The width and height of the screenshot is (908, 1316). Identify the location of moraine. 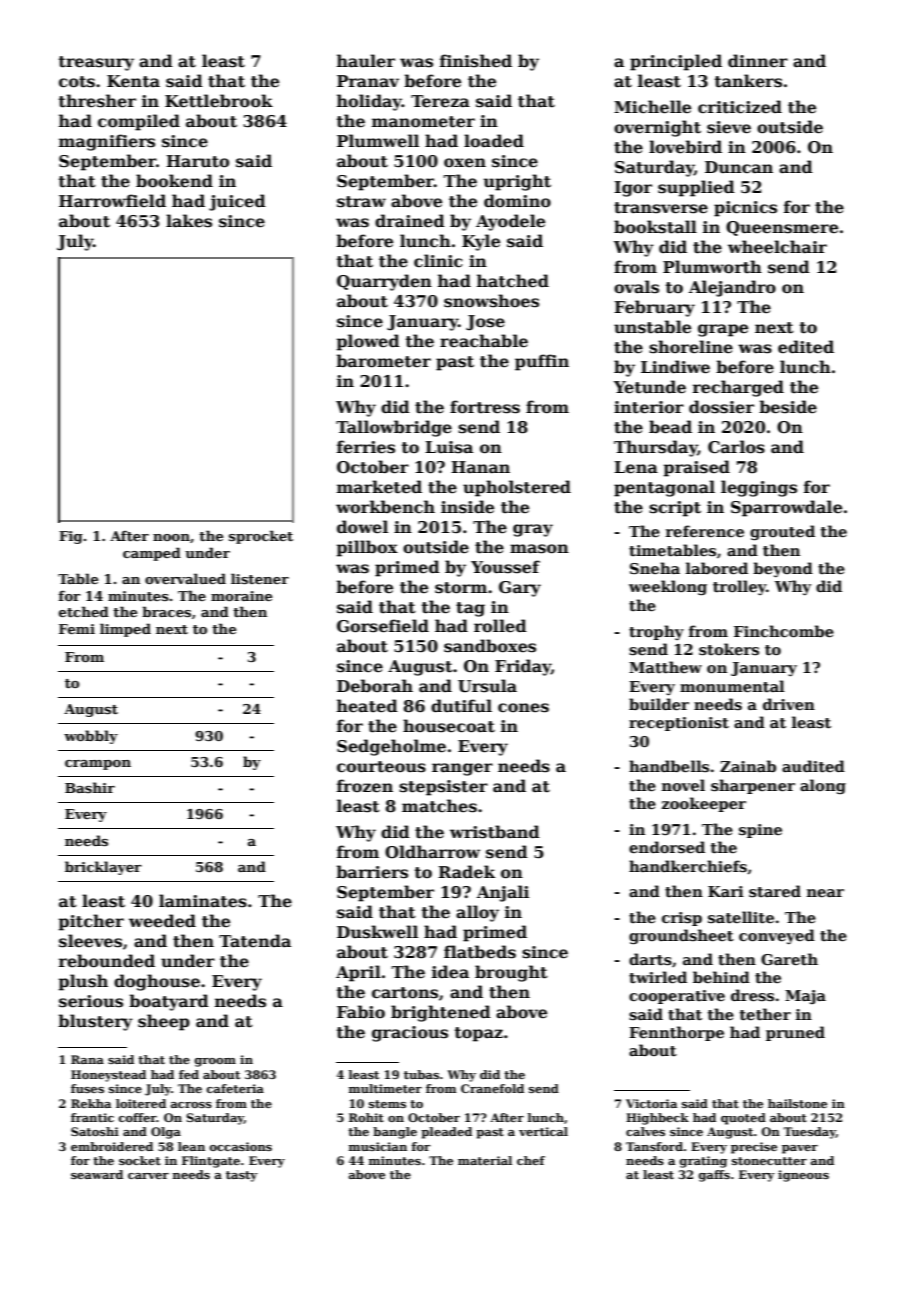
(241, 596).
